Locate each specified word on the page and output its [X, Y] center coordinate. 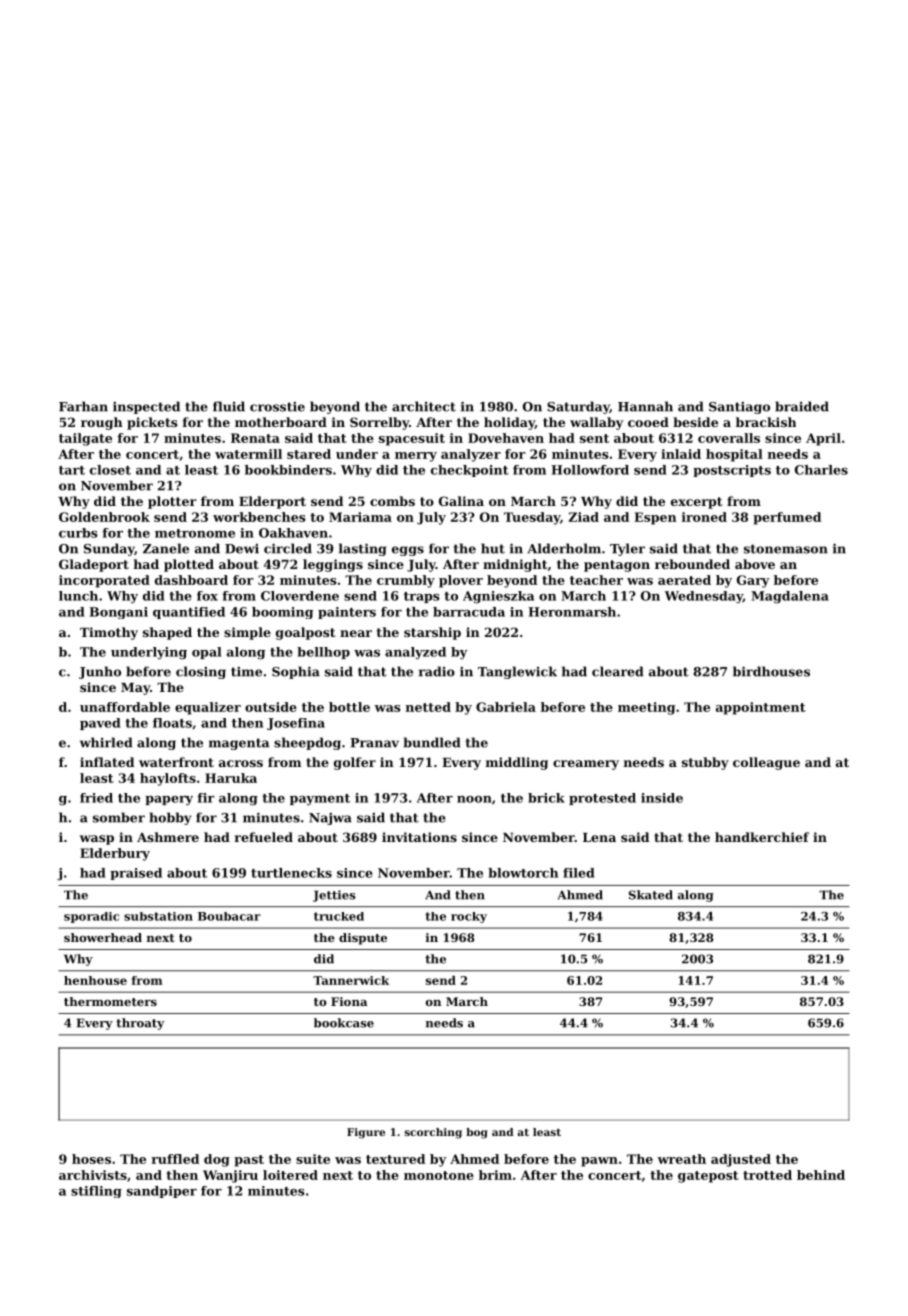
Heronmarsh [572, 612]
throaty [140, 1024]
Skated [651, 895]
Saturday [578, 407]
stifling [96, 1192]
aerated [684, 580]
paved [100, 724]
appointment [761, 708]
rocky [469, 917]
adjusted [741, 1160]
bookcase [344, 1023]
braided [802, 406]
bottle [349, 707]
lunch [78, 596]
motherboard [281, 422]
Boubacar [229, 916]
